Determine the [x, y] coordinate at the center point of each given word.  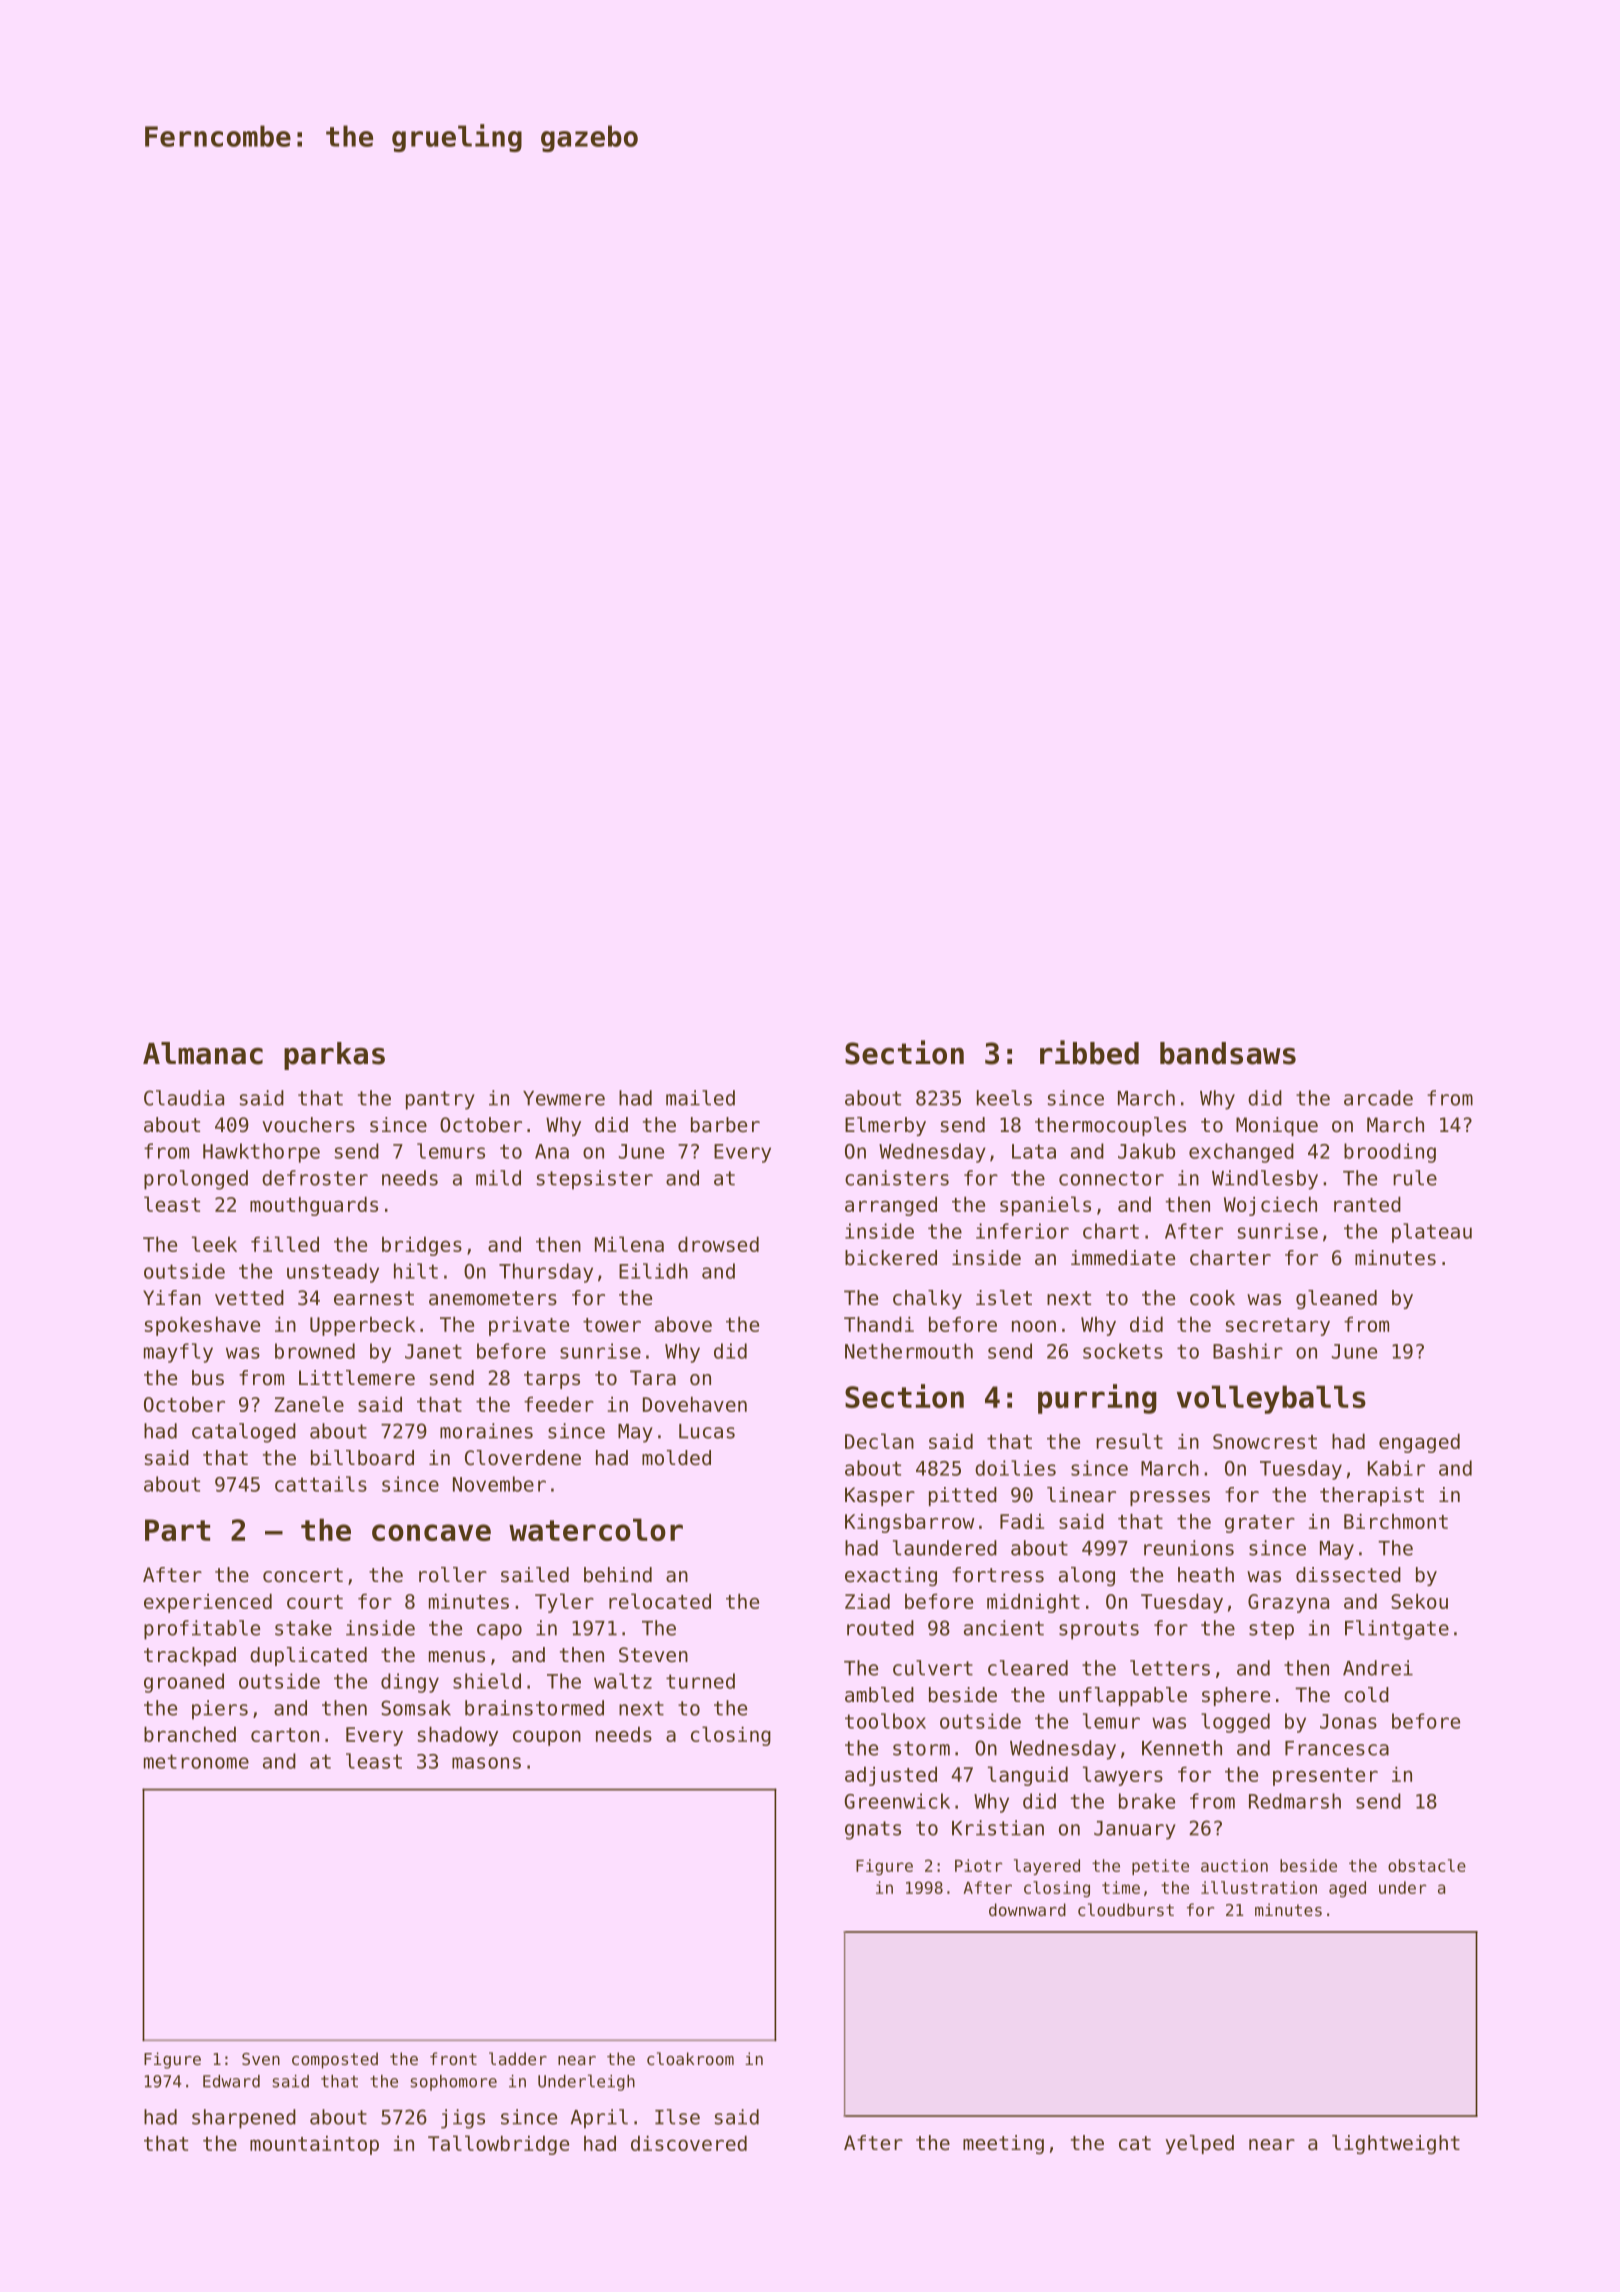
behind [618, 1575]
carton [285, 1735]
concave [431, 1532]
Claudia [184, 1098]
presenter [1325, 1777]
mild [498, 1178]
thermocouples [1110, 1126]
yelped [1199, 2144]
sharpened [244, 2119]
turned [700, 1681]
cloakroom [690, 2058]
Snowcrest [1265, 1441]
